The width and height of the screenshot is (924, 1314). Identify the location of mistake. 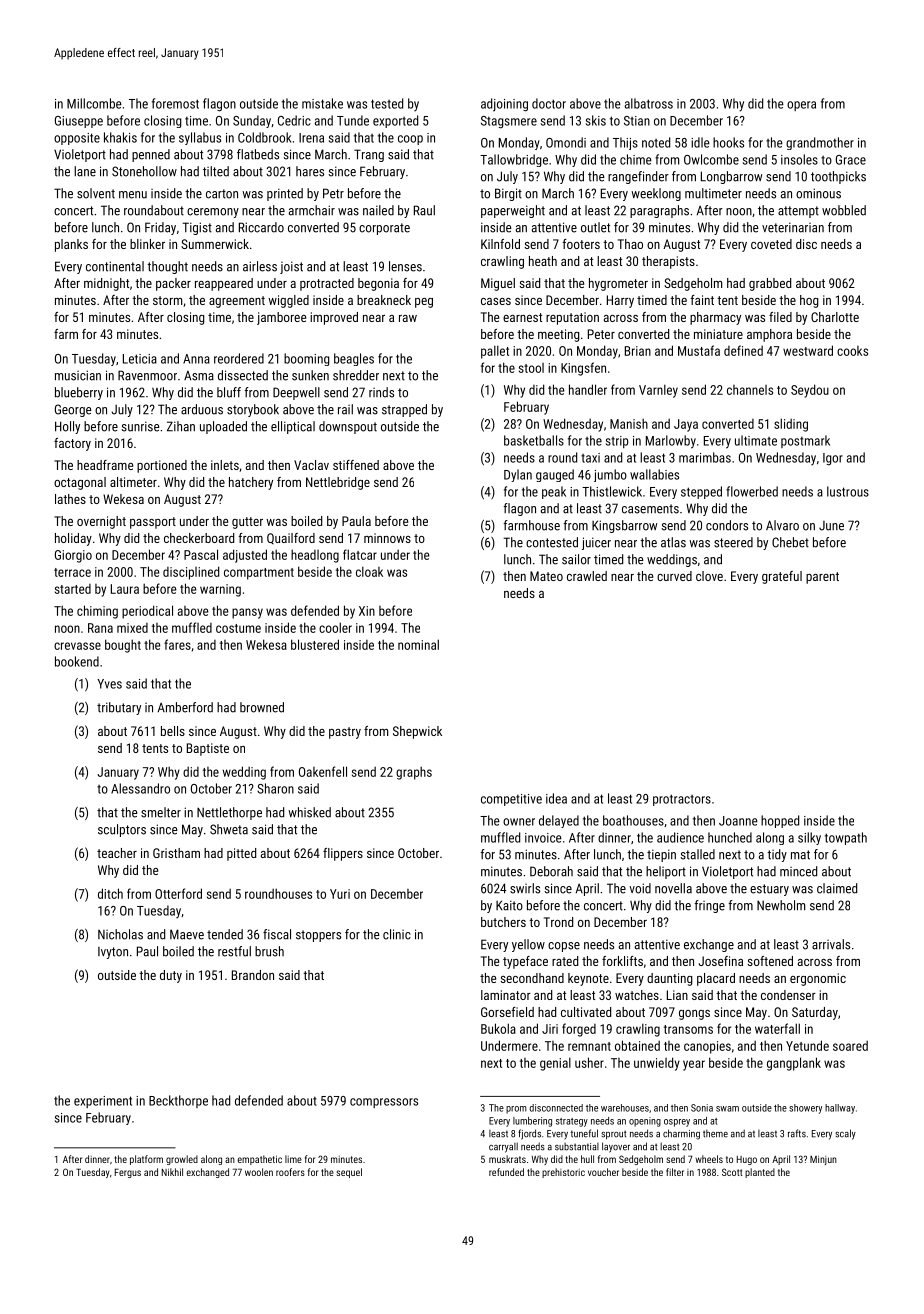
(322, 103).
